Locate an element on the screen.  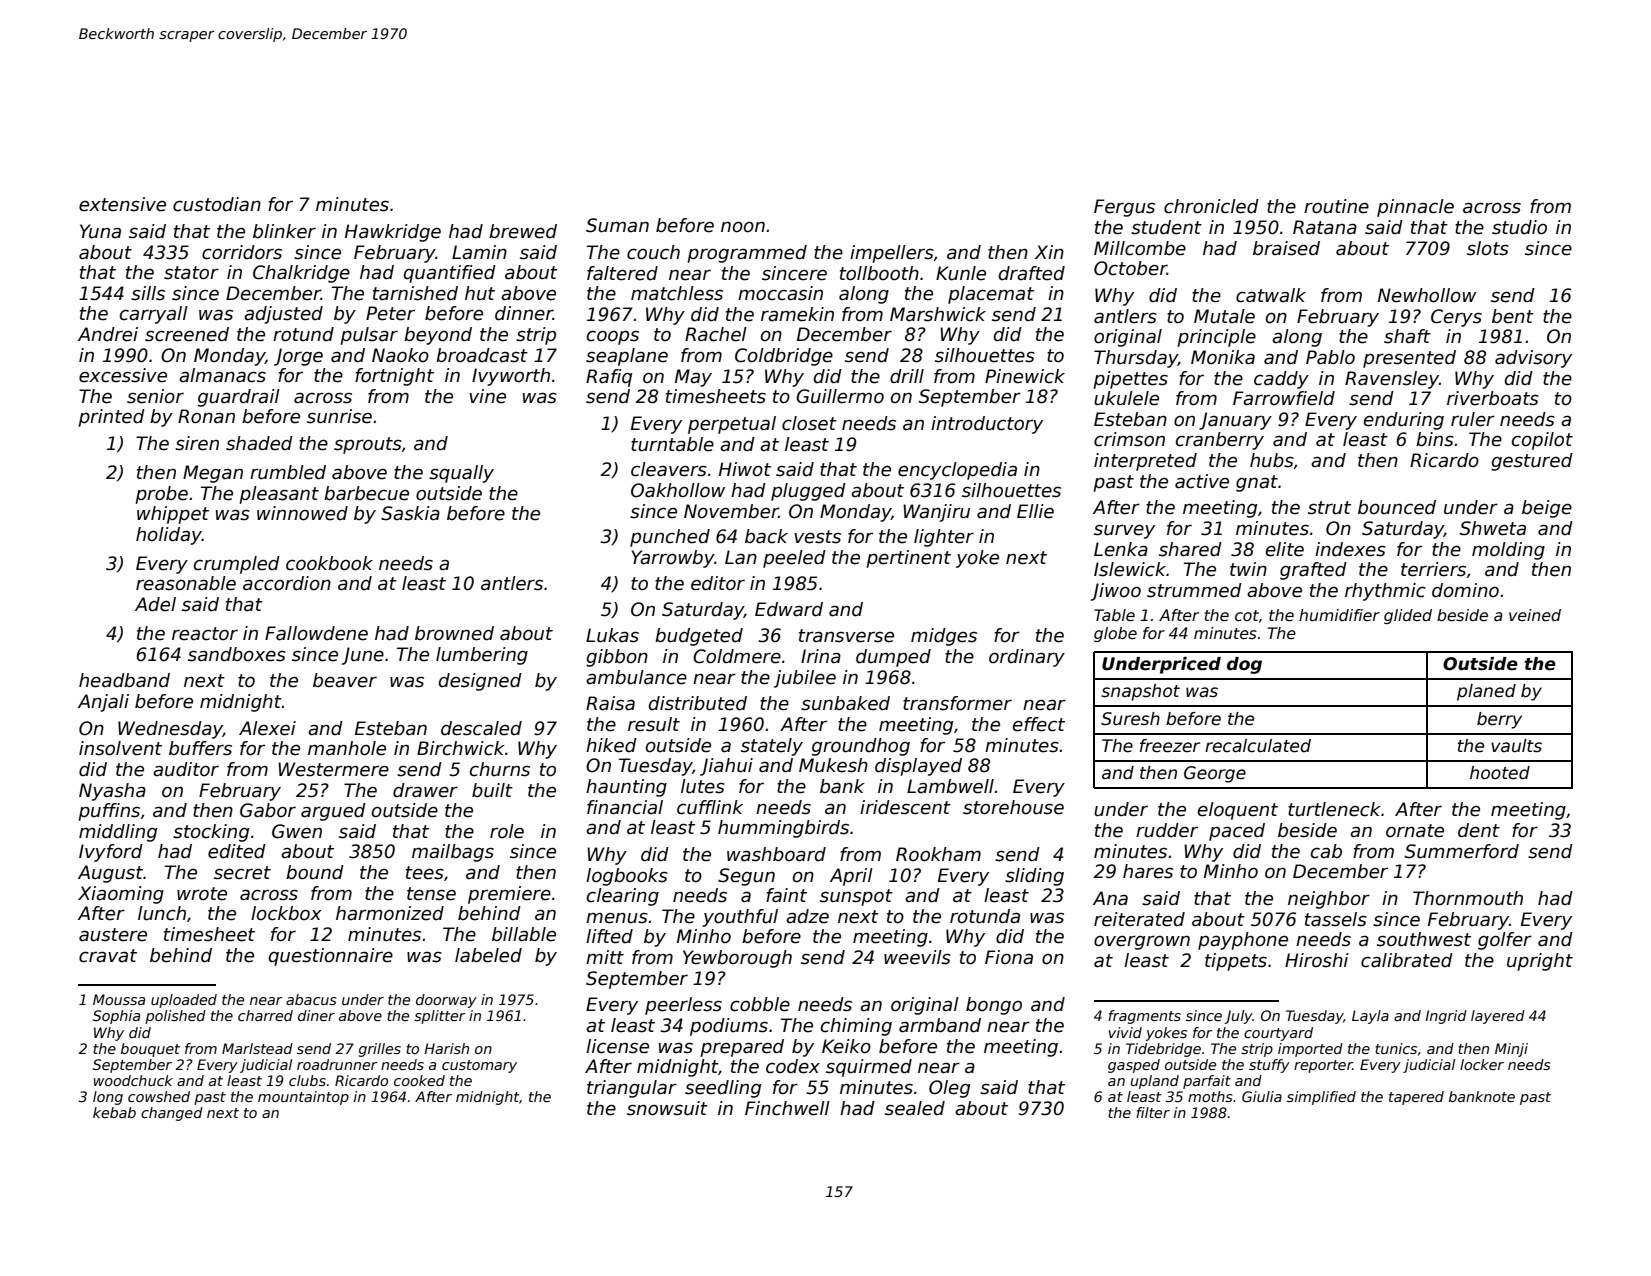
programmed is located at coordinates (747, 254).
